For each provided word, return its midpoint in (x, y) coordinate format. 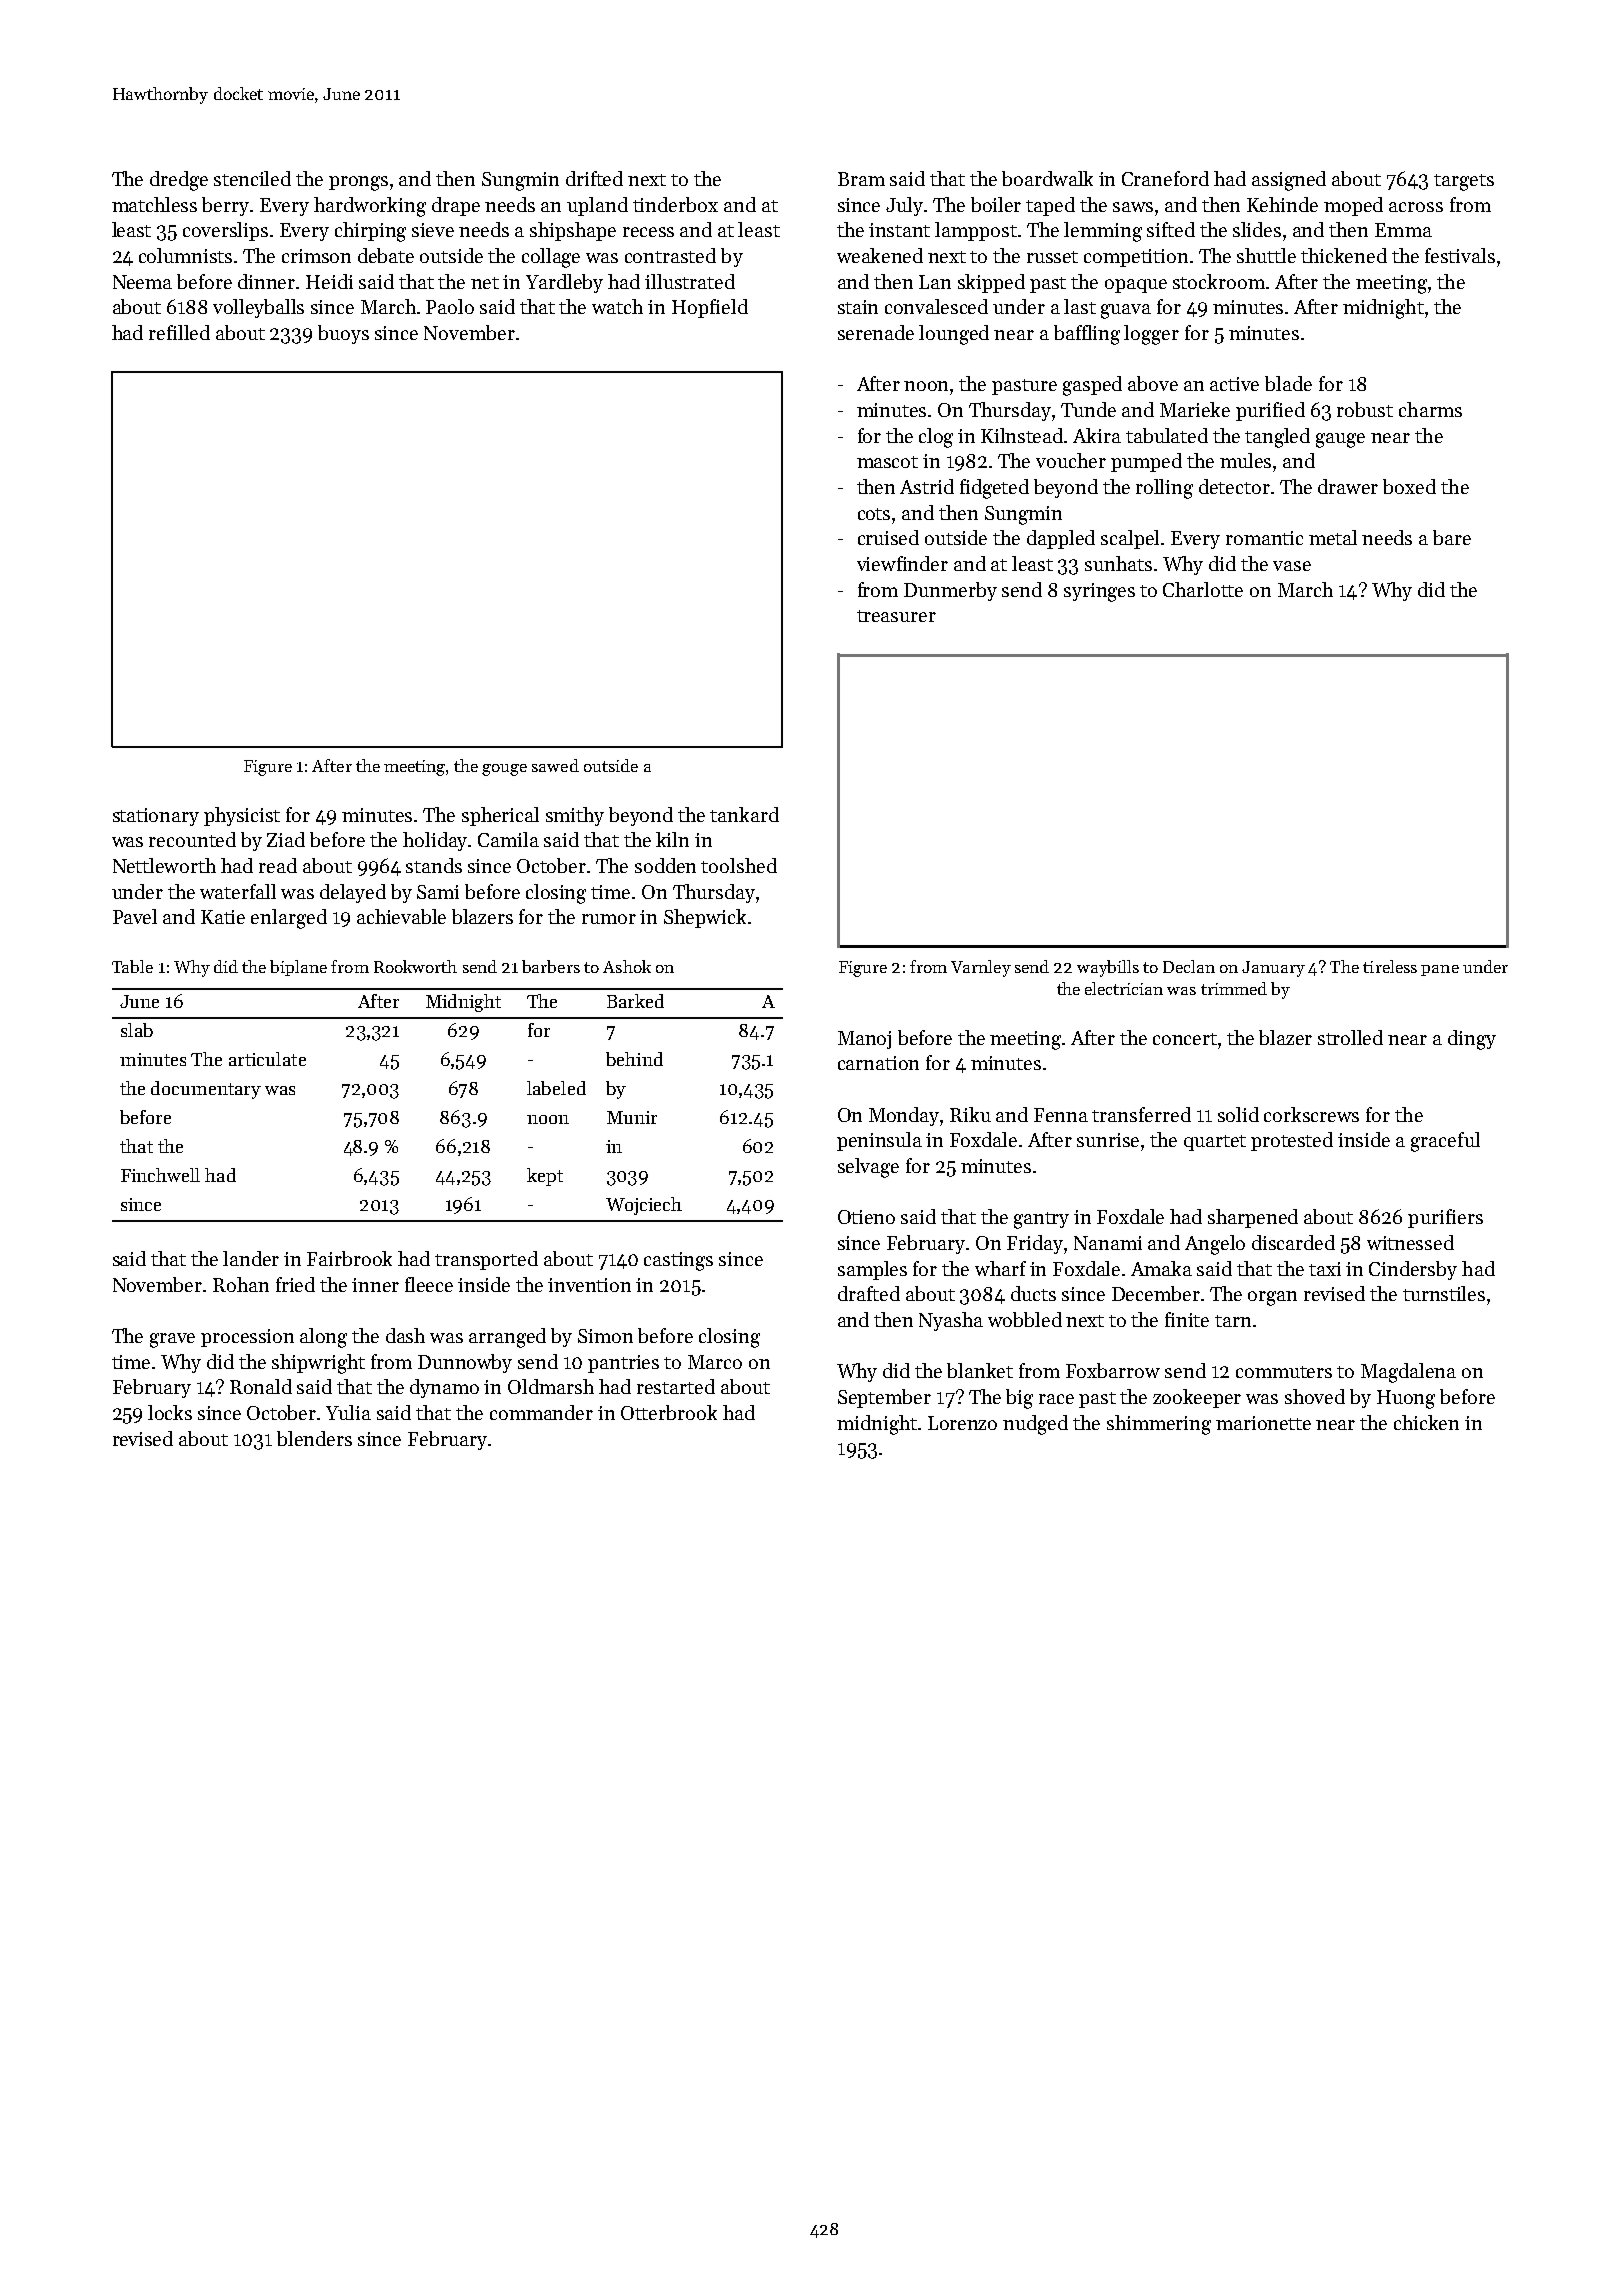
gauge (1340, 440)
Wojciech (644, 1206)
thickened (1344, 255)
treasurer (896, 616)
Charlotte (1203, 589)
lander (251, 1258)
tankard (744, 814)
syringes (1099, 592)
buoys (343, 334)
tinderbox (675, 204)
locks (170, 1412)
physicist (242, 816)
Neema (142, 282)
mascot (887, 462)
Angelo (1215, 1245)
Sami (438, 892)
